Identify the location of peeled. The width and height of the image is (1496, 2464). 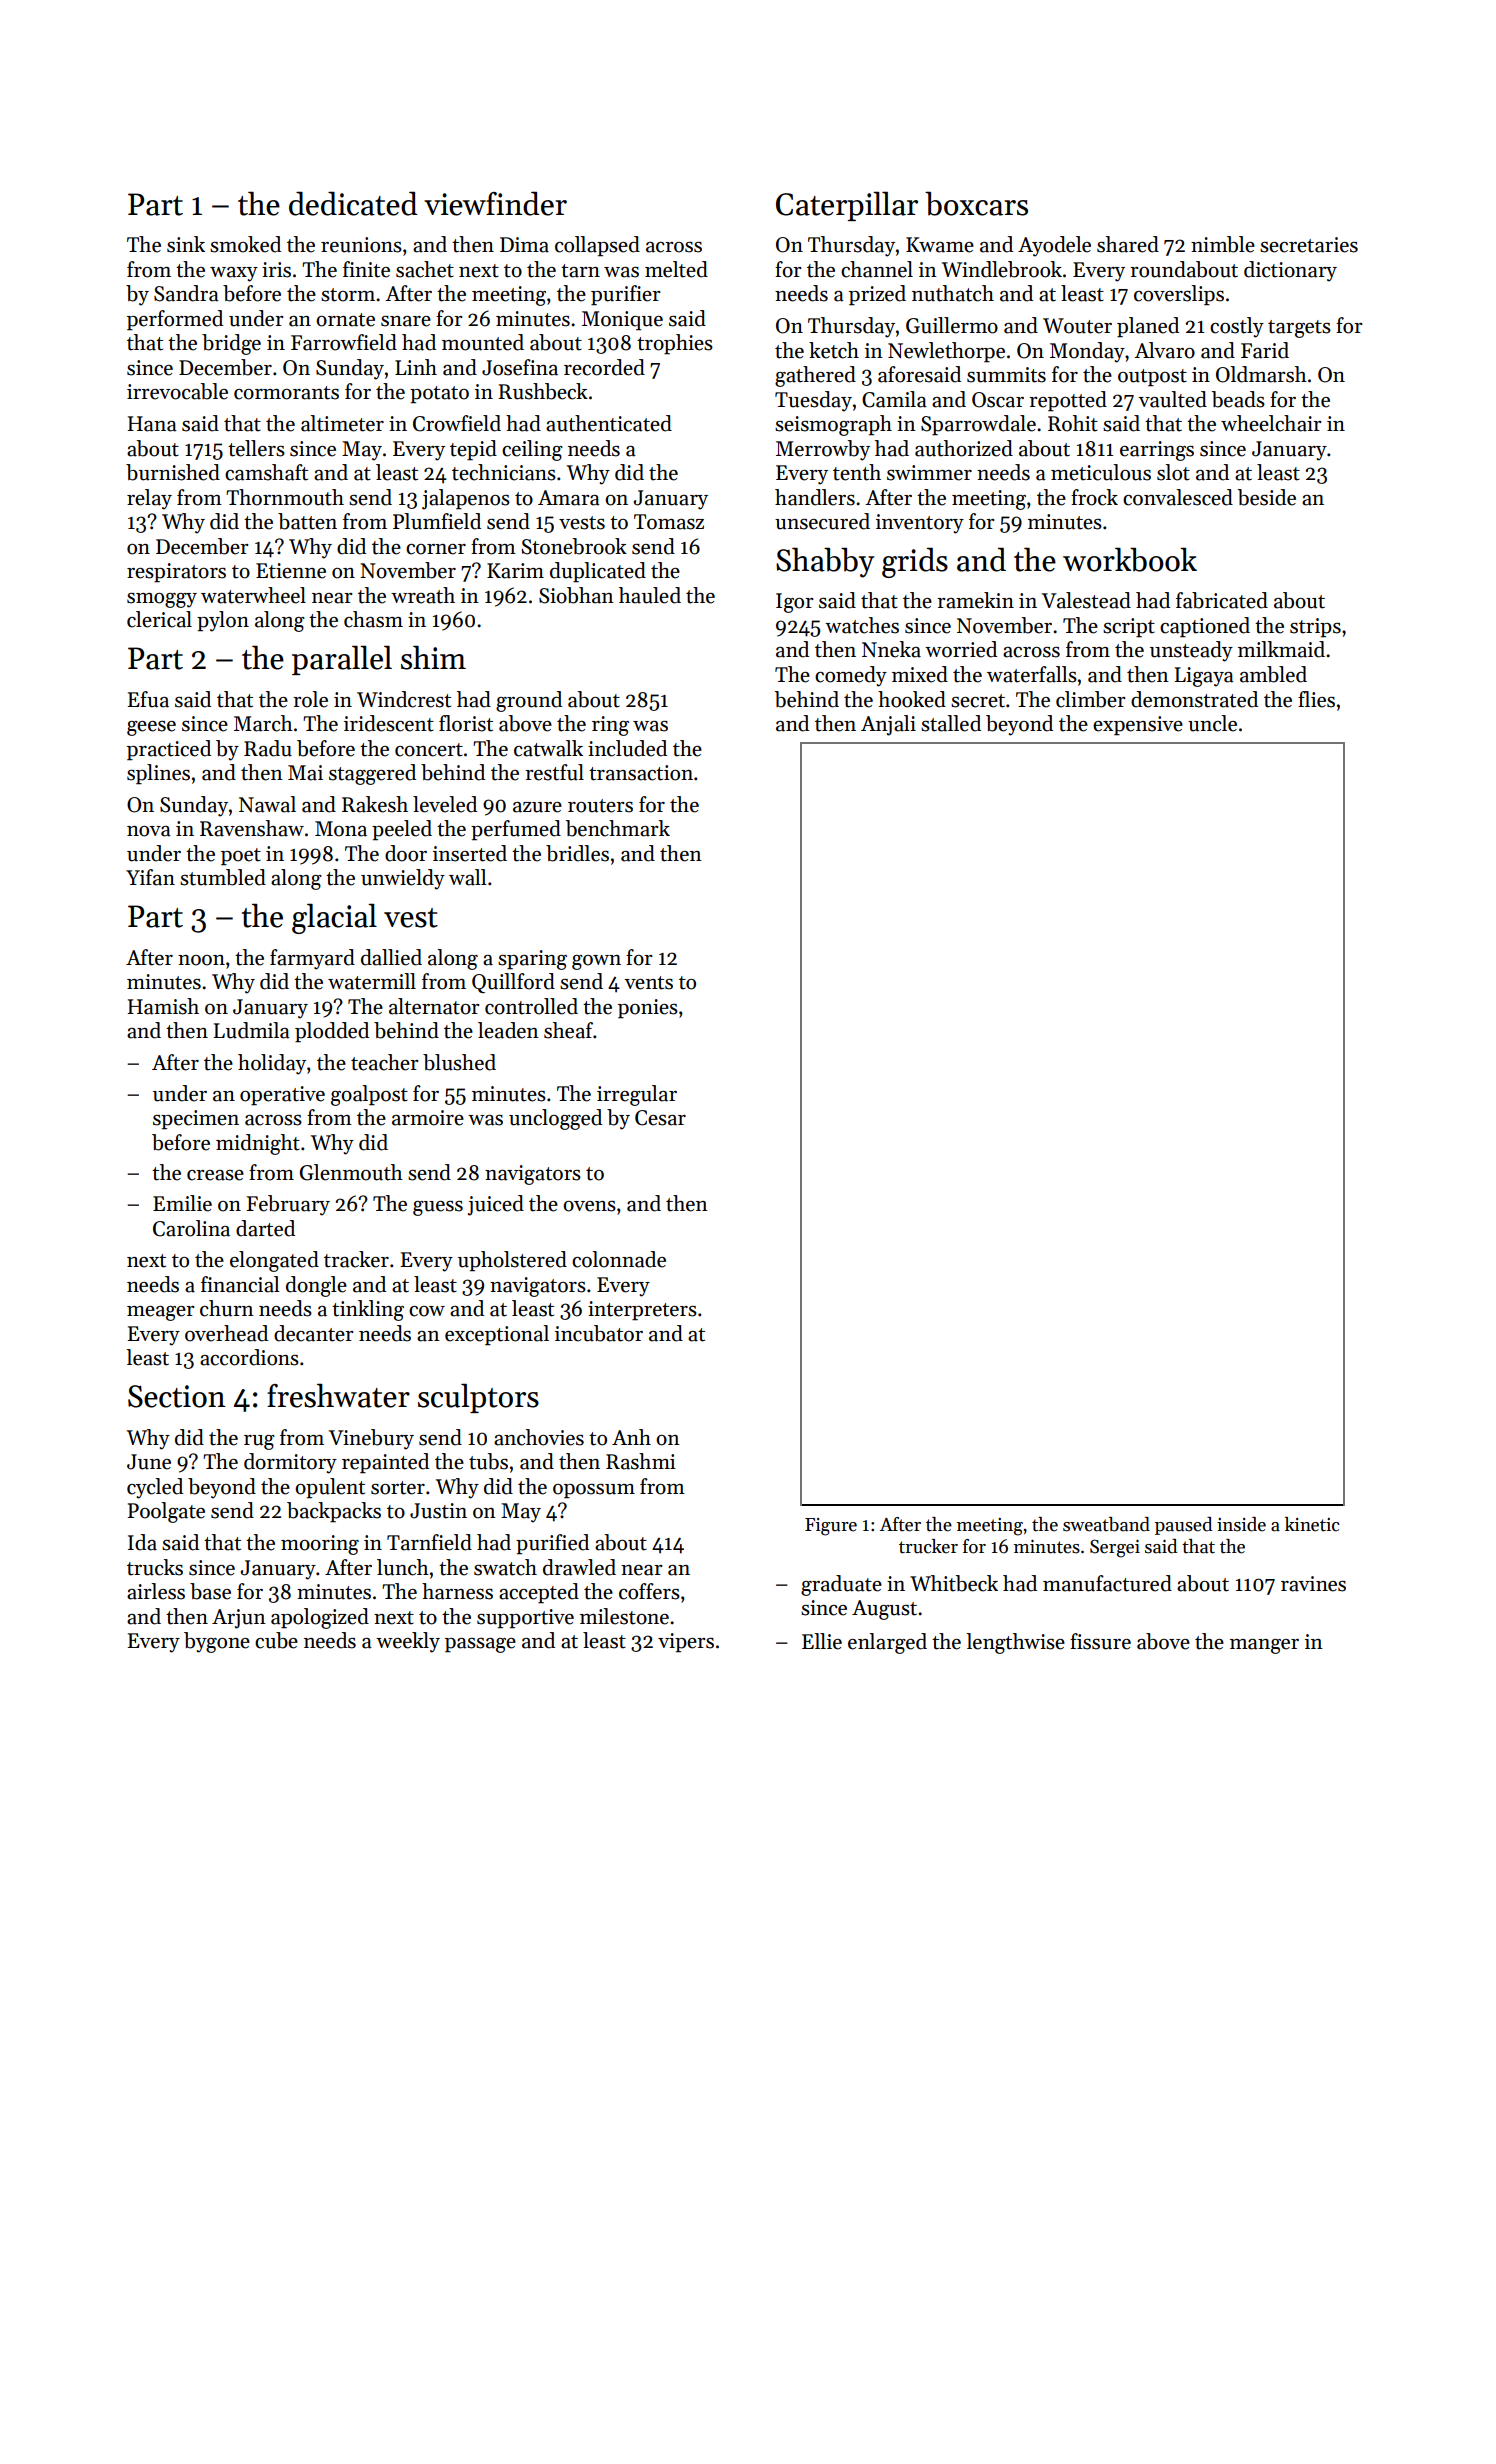
(402, 830).
